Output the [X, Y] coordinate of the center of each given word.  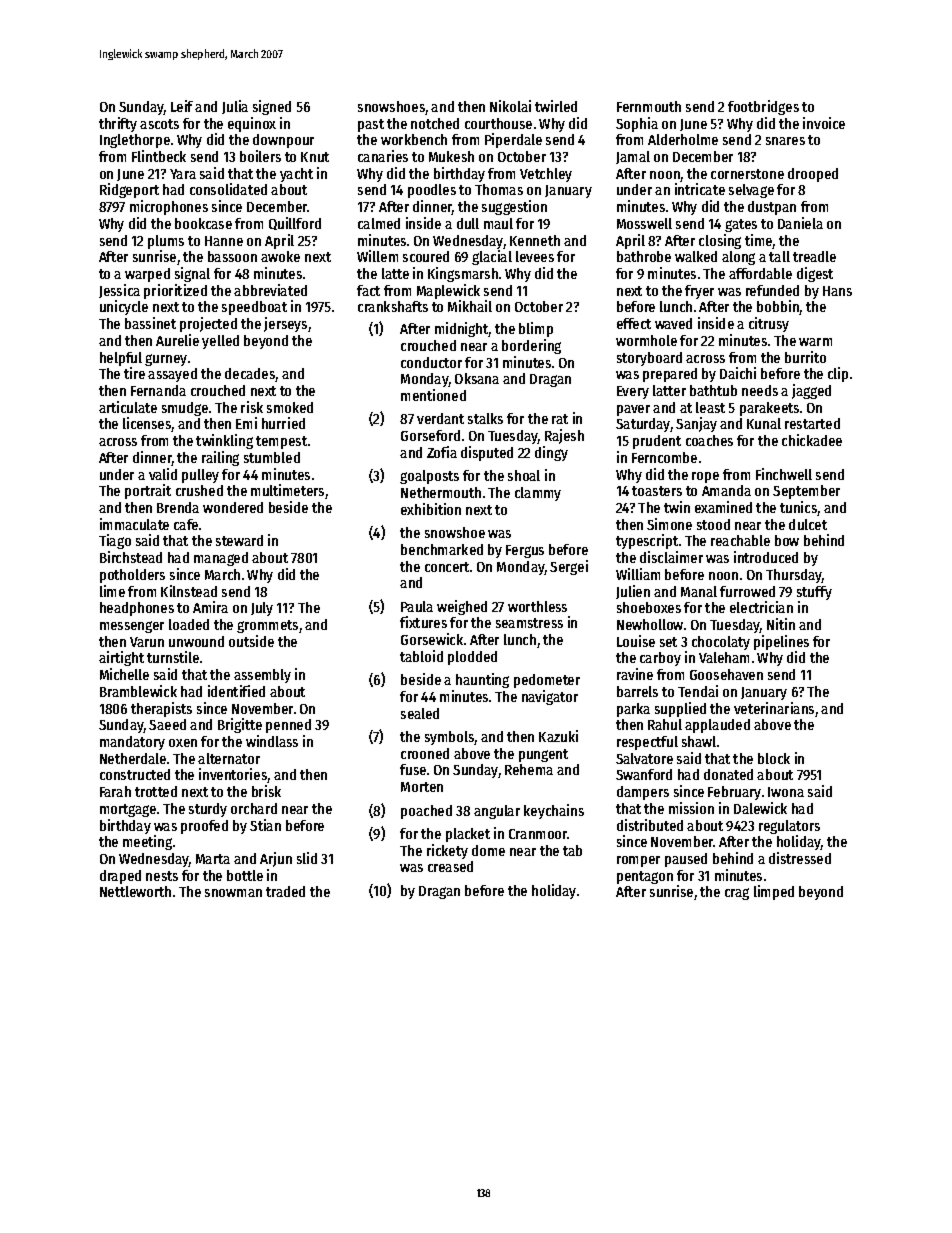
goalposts [429, 477]
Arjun [276, 859]
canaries [383, 156]
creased [450, 866]
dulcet [808, 524]
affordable [760, 273]
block [774, 758]
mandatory [132, 743]
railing [220, 458]
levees [535, 256]
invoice [824, 123]
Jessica [119, 291]
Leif [182, 106]
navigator [550, 697]
